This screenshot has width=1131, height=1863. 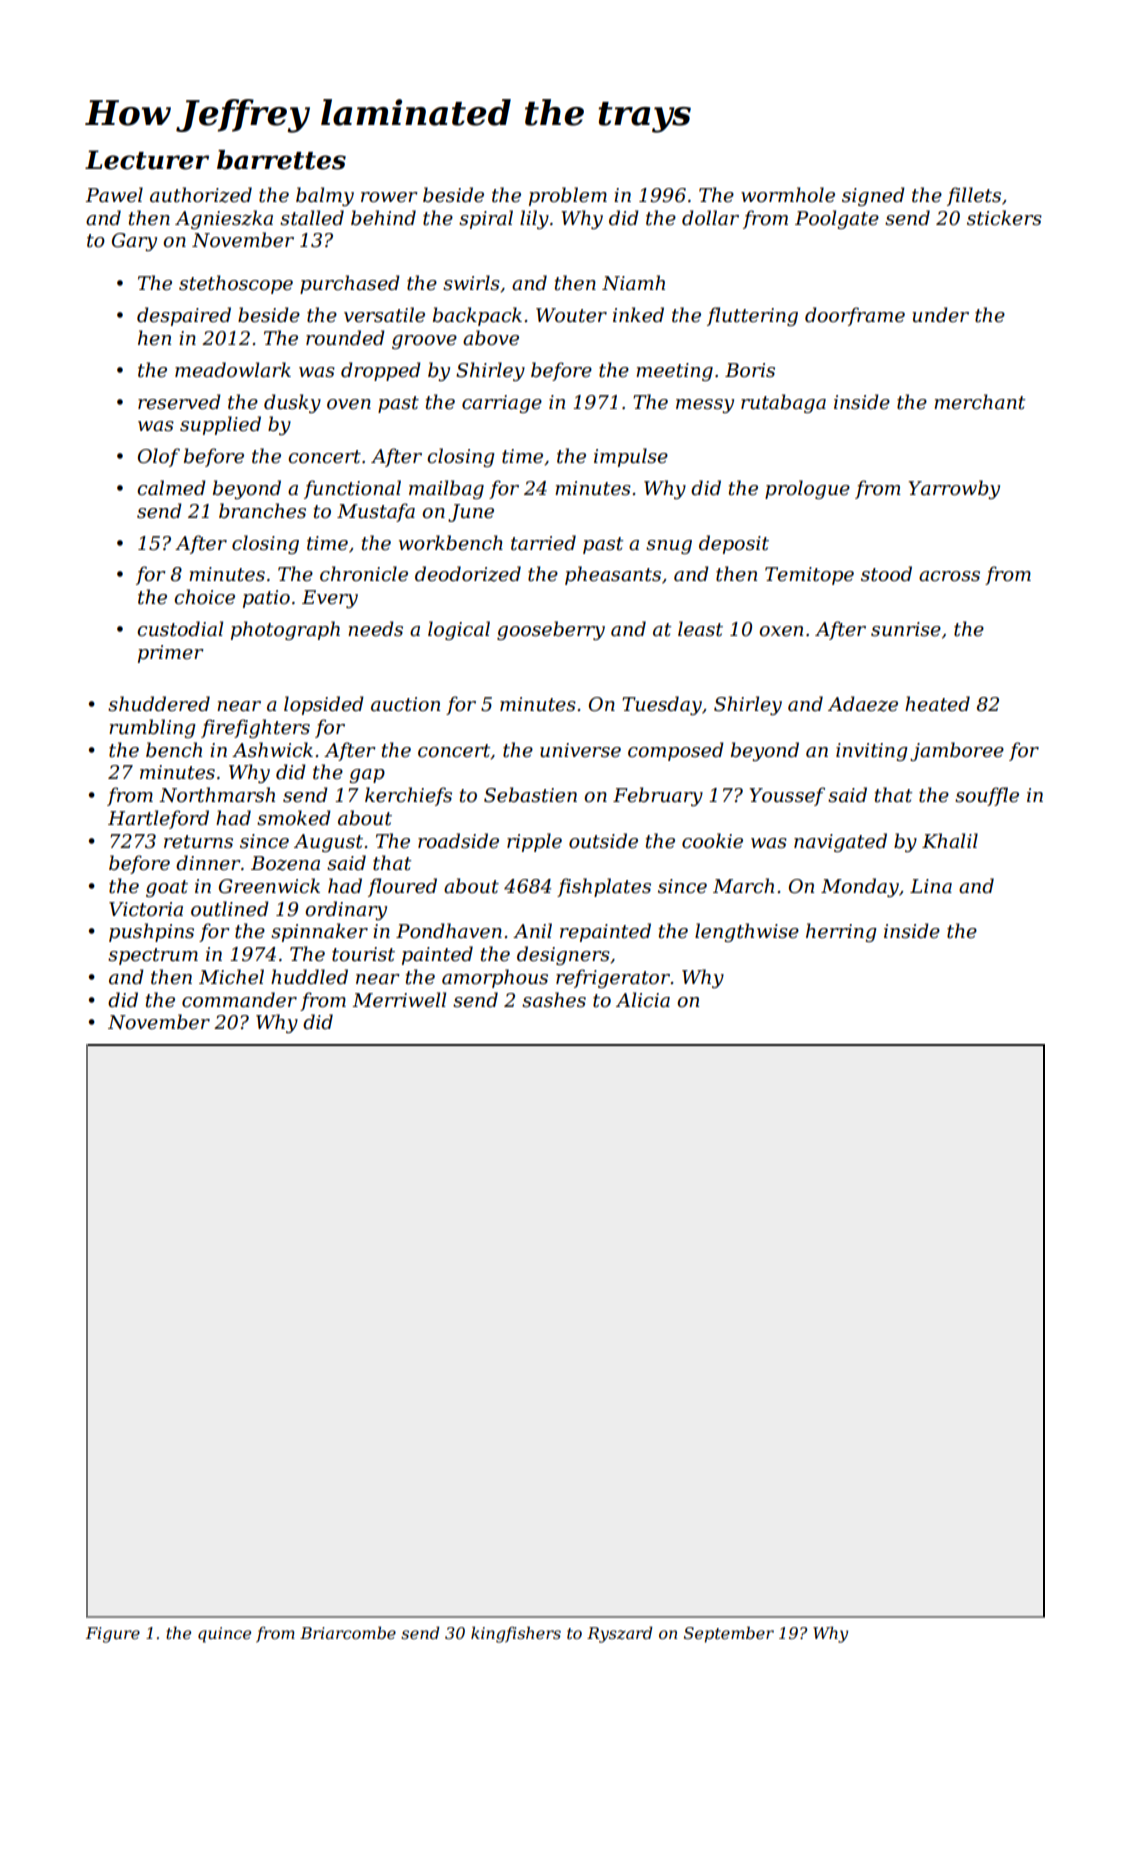 I want to click on wormhole, so click(x=788, y=195).
